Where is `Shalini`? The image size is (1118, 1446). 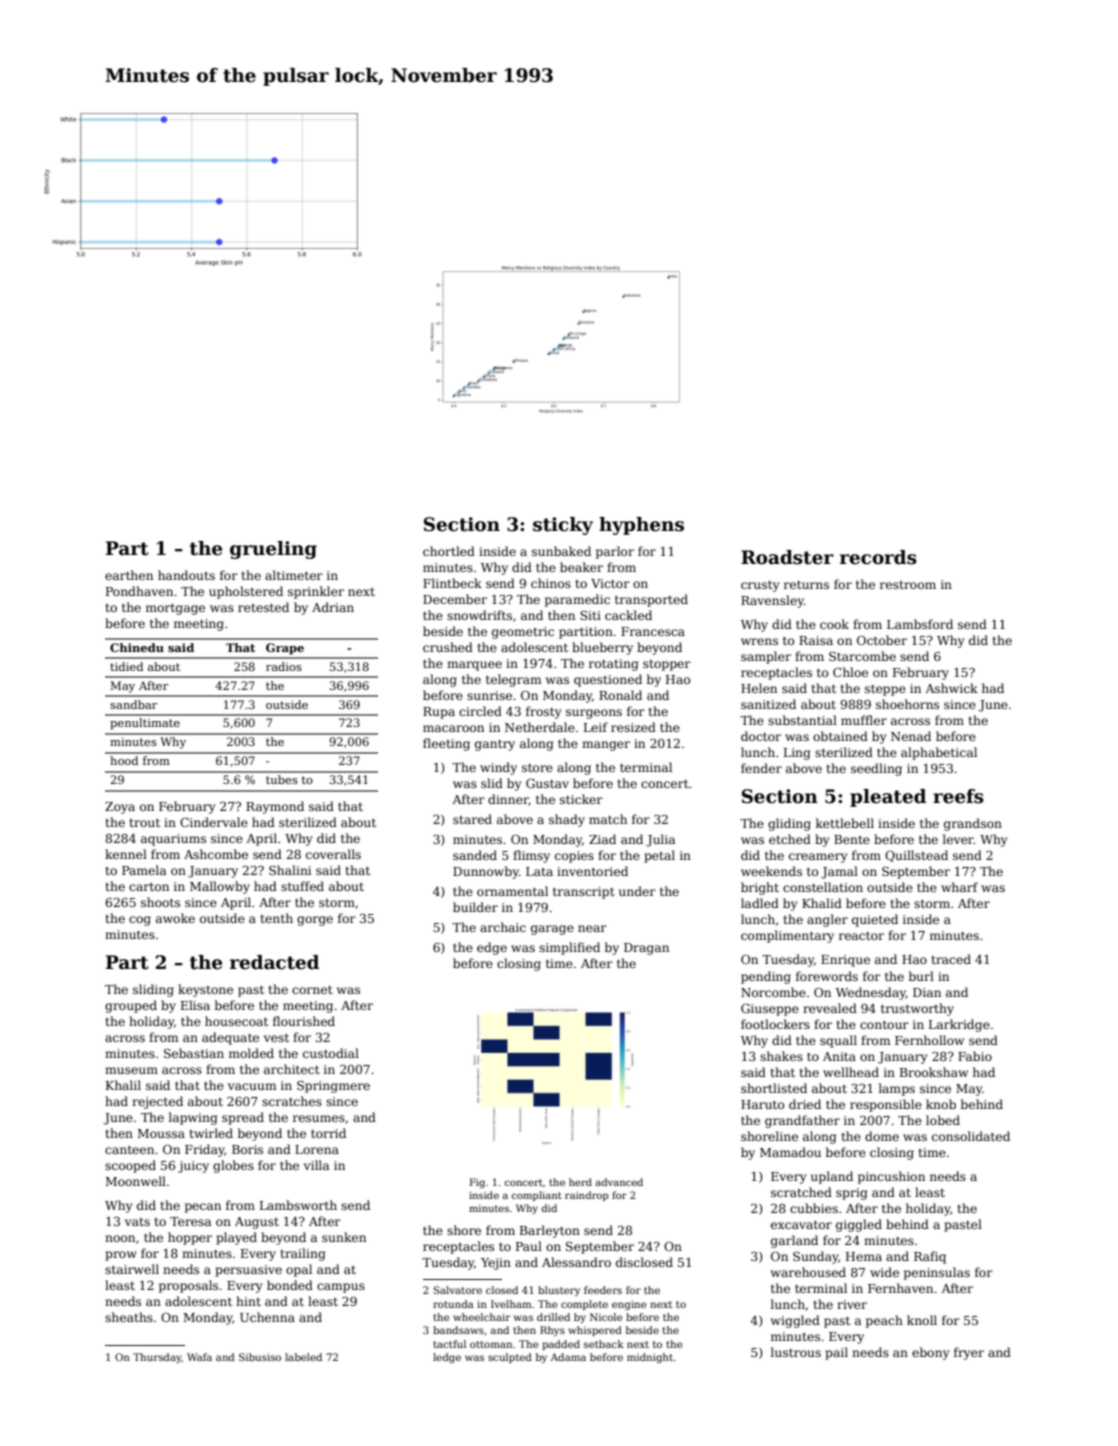 Shalini is located at coordinates (290, 870).
